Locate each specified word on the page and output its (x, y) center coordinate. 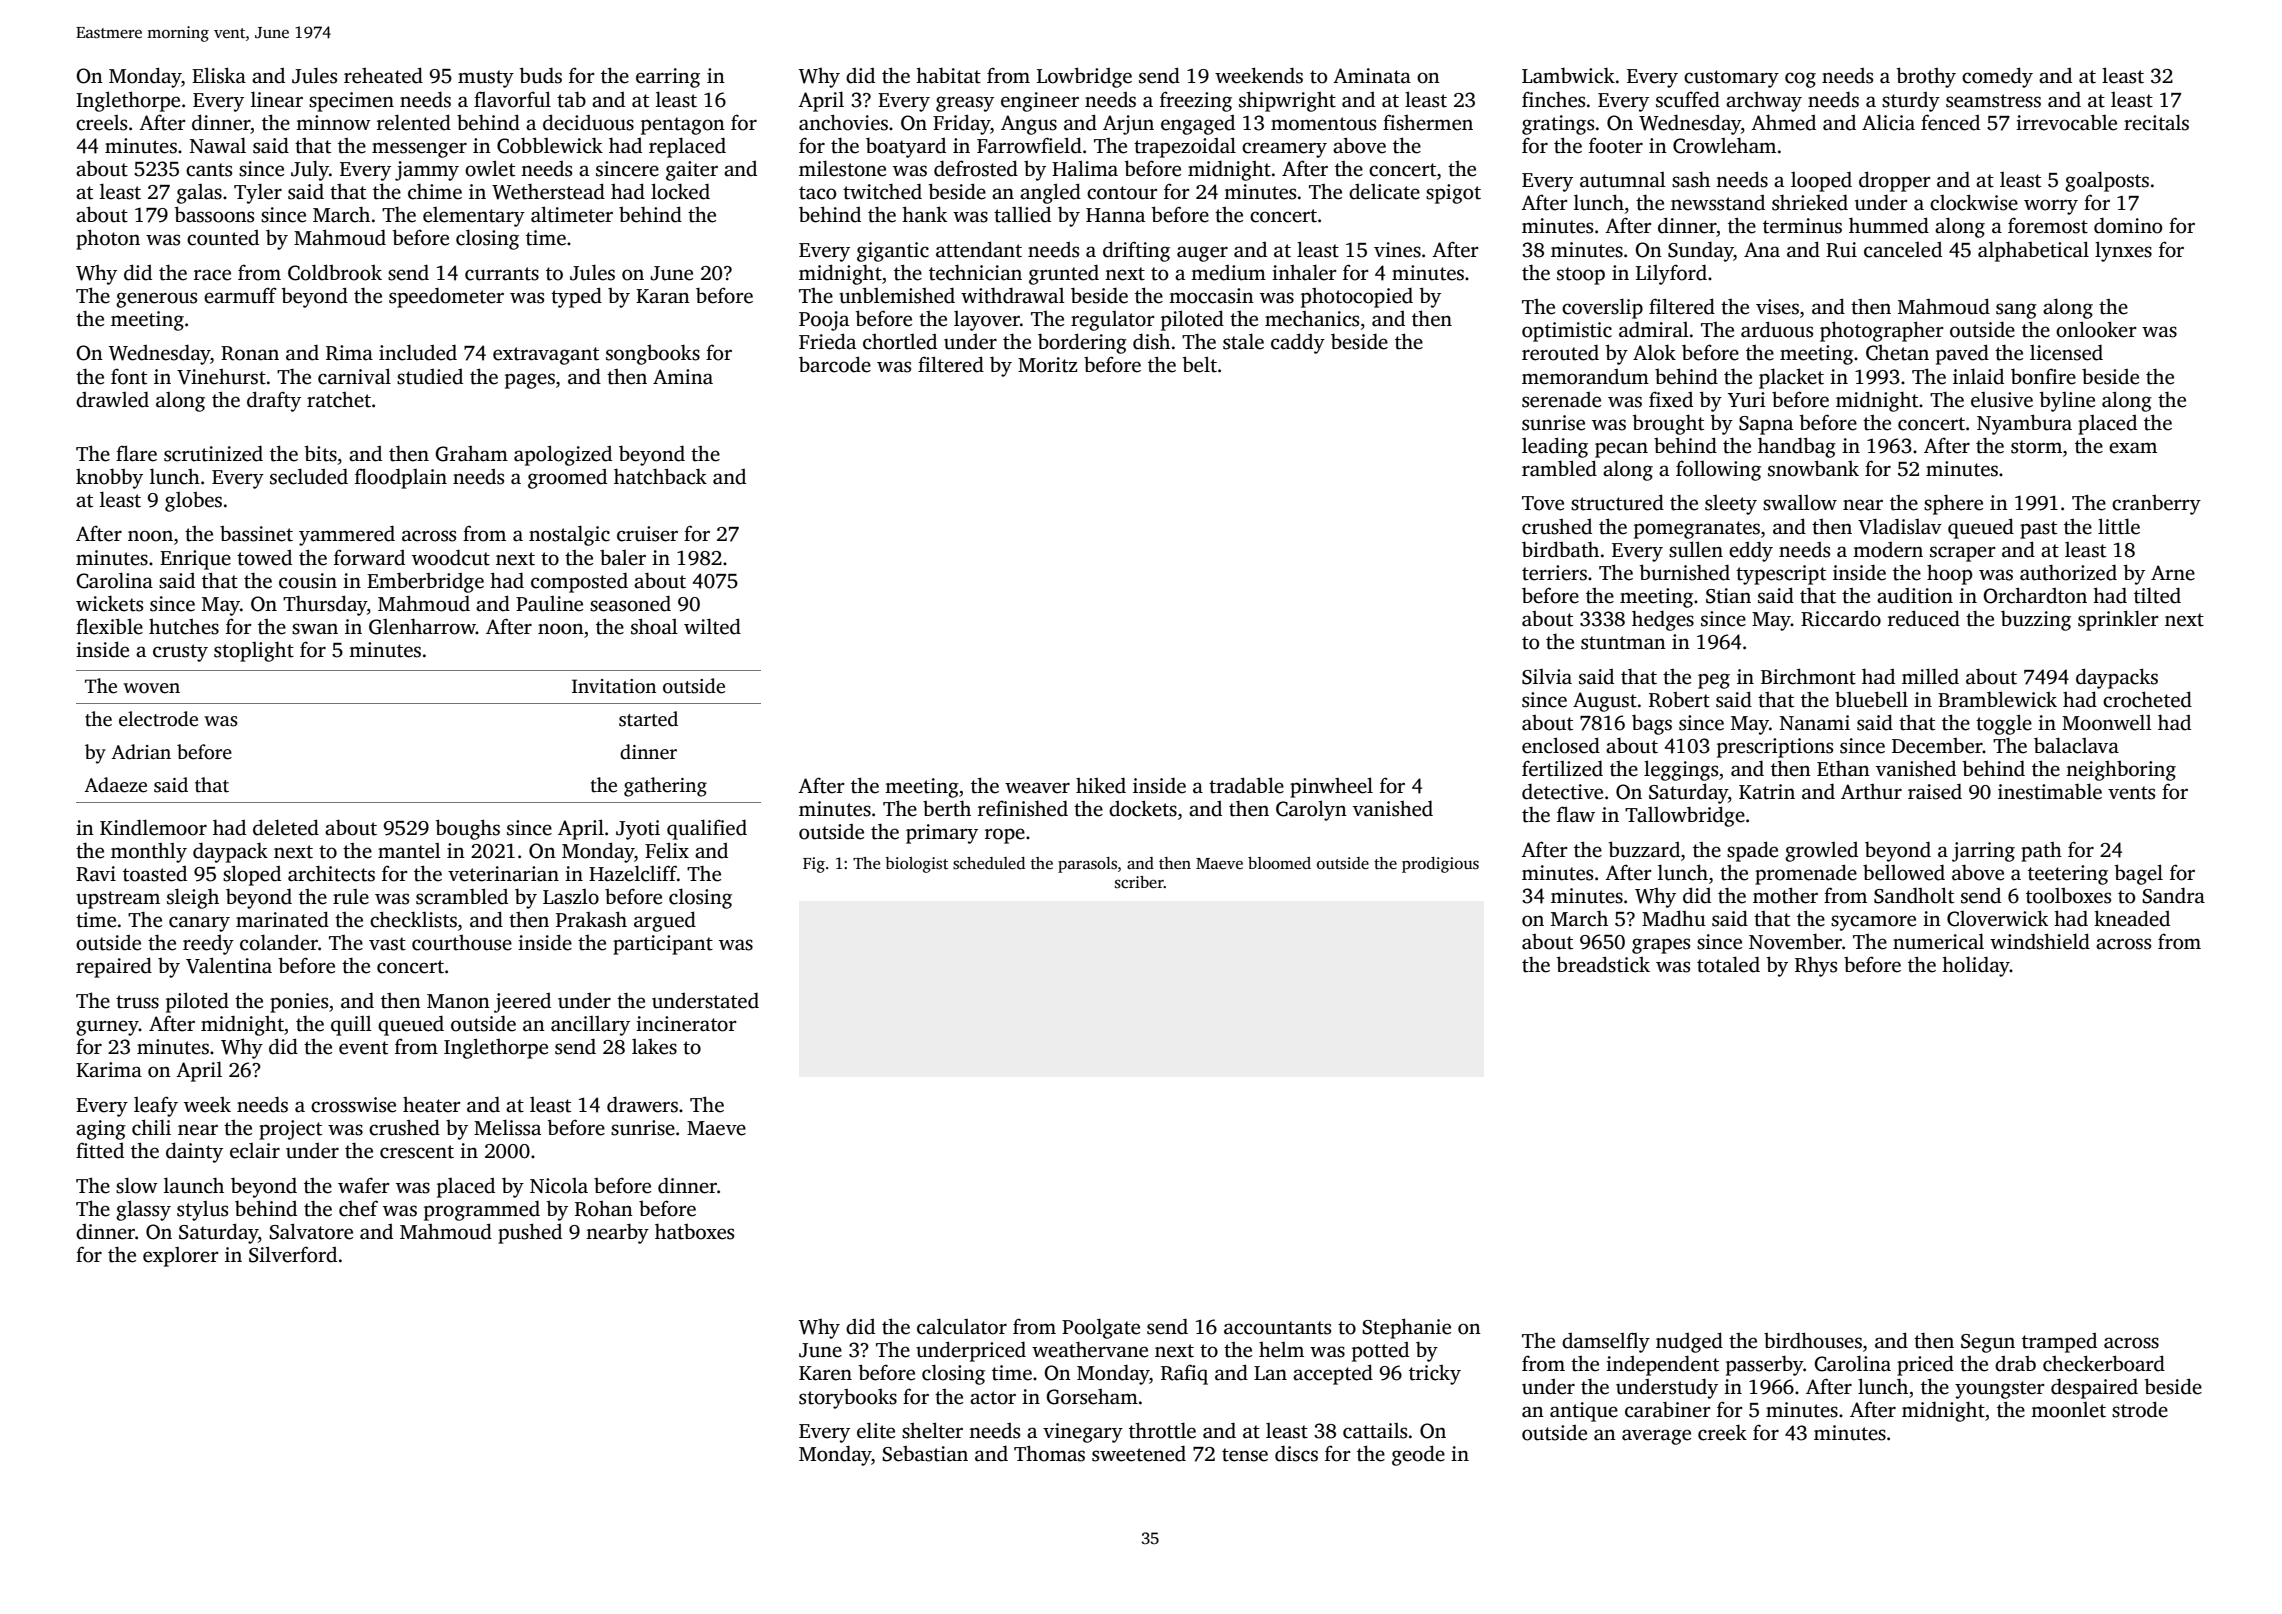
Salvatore (311, 1231)
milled (1930, 676)
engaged (1198, 125)
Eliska (219, 75)
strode (2140, 1409)
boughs (467, 829)
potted (1380, 1352)
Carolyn (1311, 810)
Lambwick (1568, 75)
